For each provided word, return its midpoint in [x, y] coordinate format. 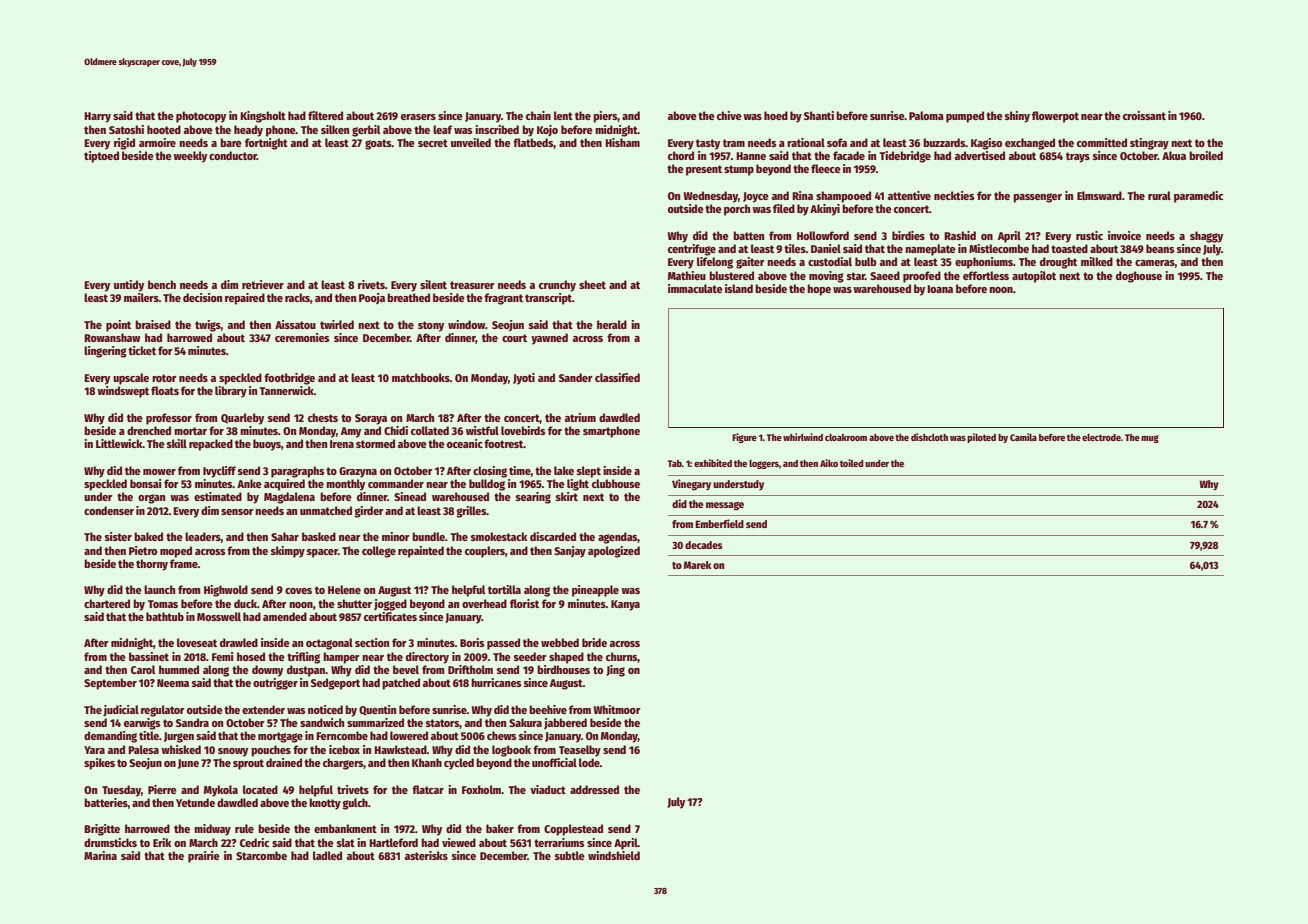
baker [500, 828]
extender [263, 709]
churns [622, 657]
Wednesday [711, 197]
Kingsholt [263, 117]
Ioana [940, 289]
